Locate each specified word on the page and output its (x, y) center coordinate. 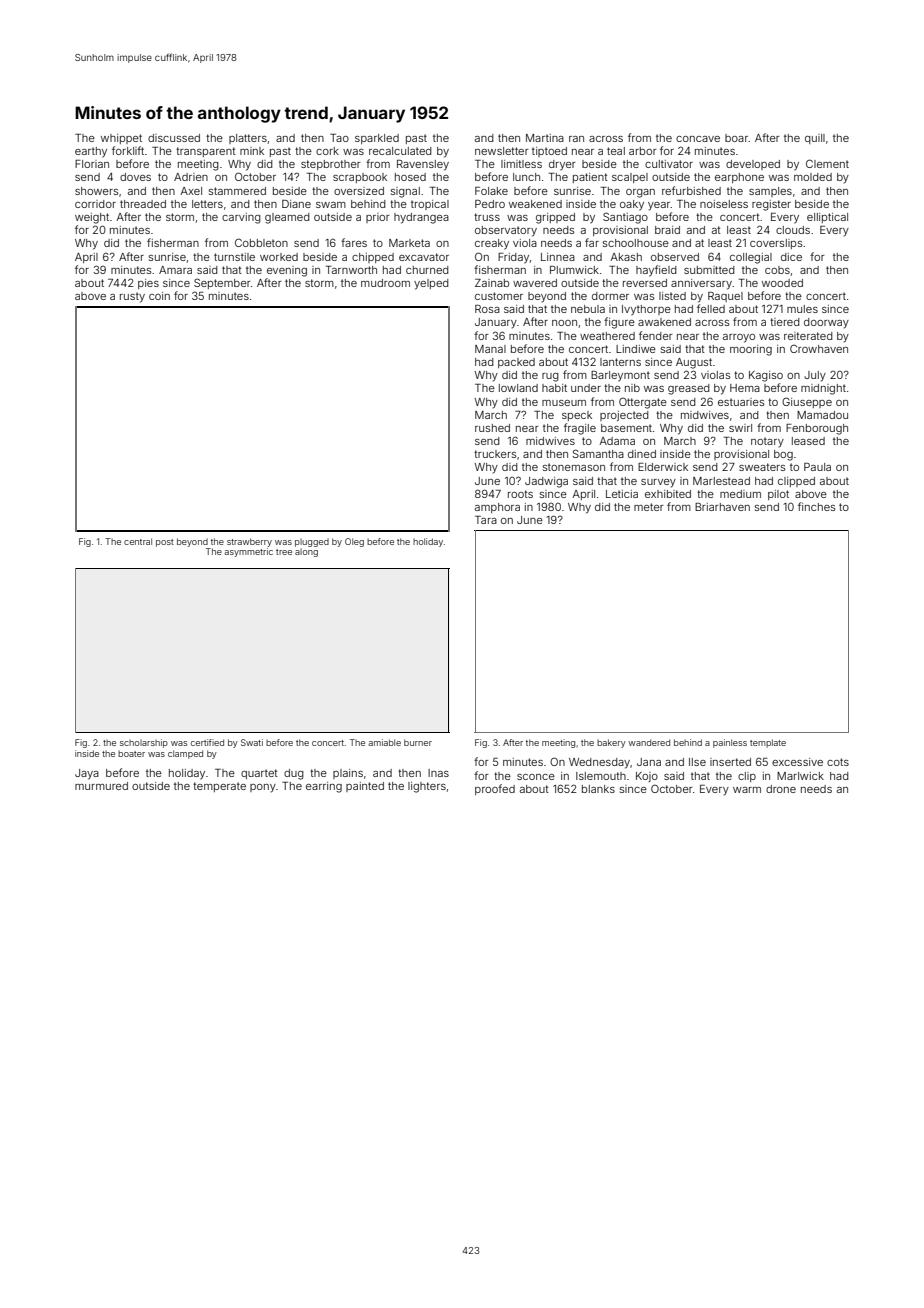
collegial (751, 258)
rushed (492, 428)
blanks (598, 789)
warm (747, 790)
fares (354, 242)
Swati (252, 742)
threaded (143, 204)
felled (711, 308)
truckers (495, 454)
